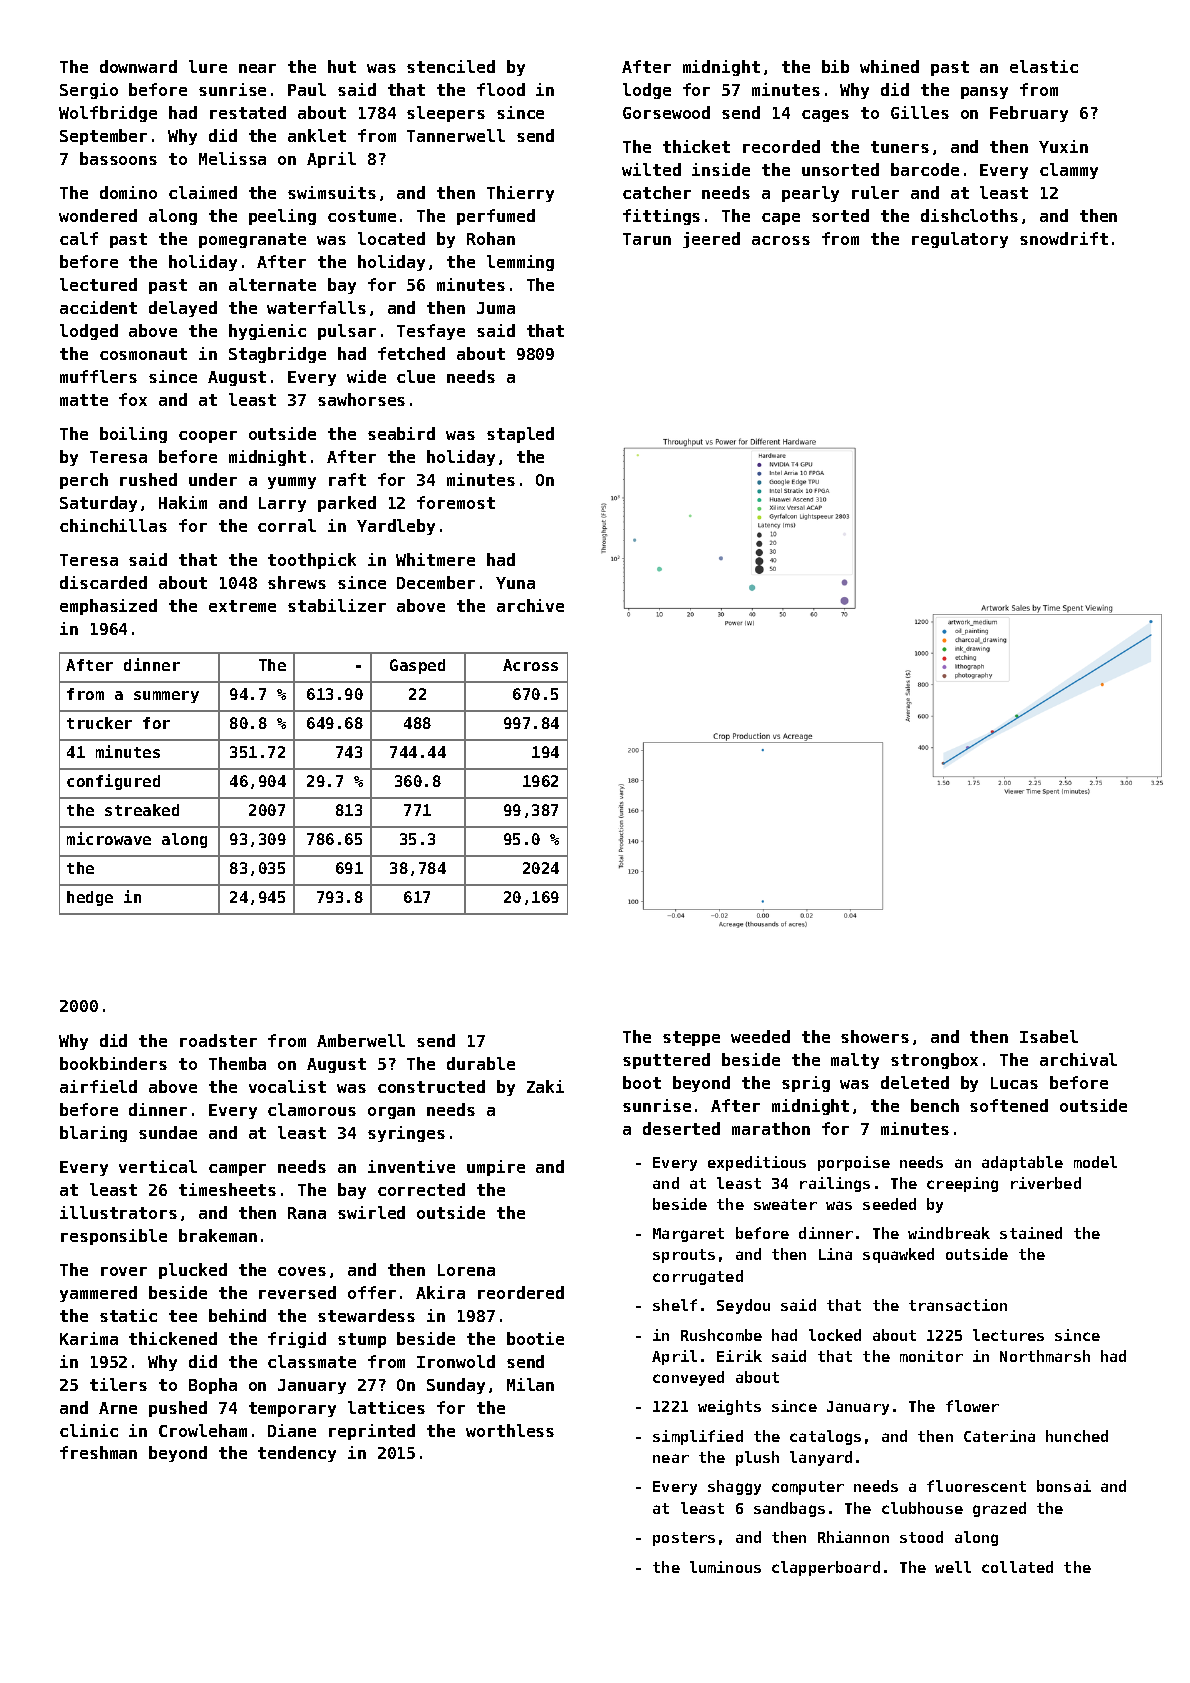 The height and width of the screenshot is (1683, 1190). Describe the element at coordinates (691, 1038) in the screenshot. I see `steppe` at that location.
